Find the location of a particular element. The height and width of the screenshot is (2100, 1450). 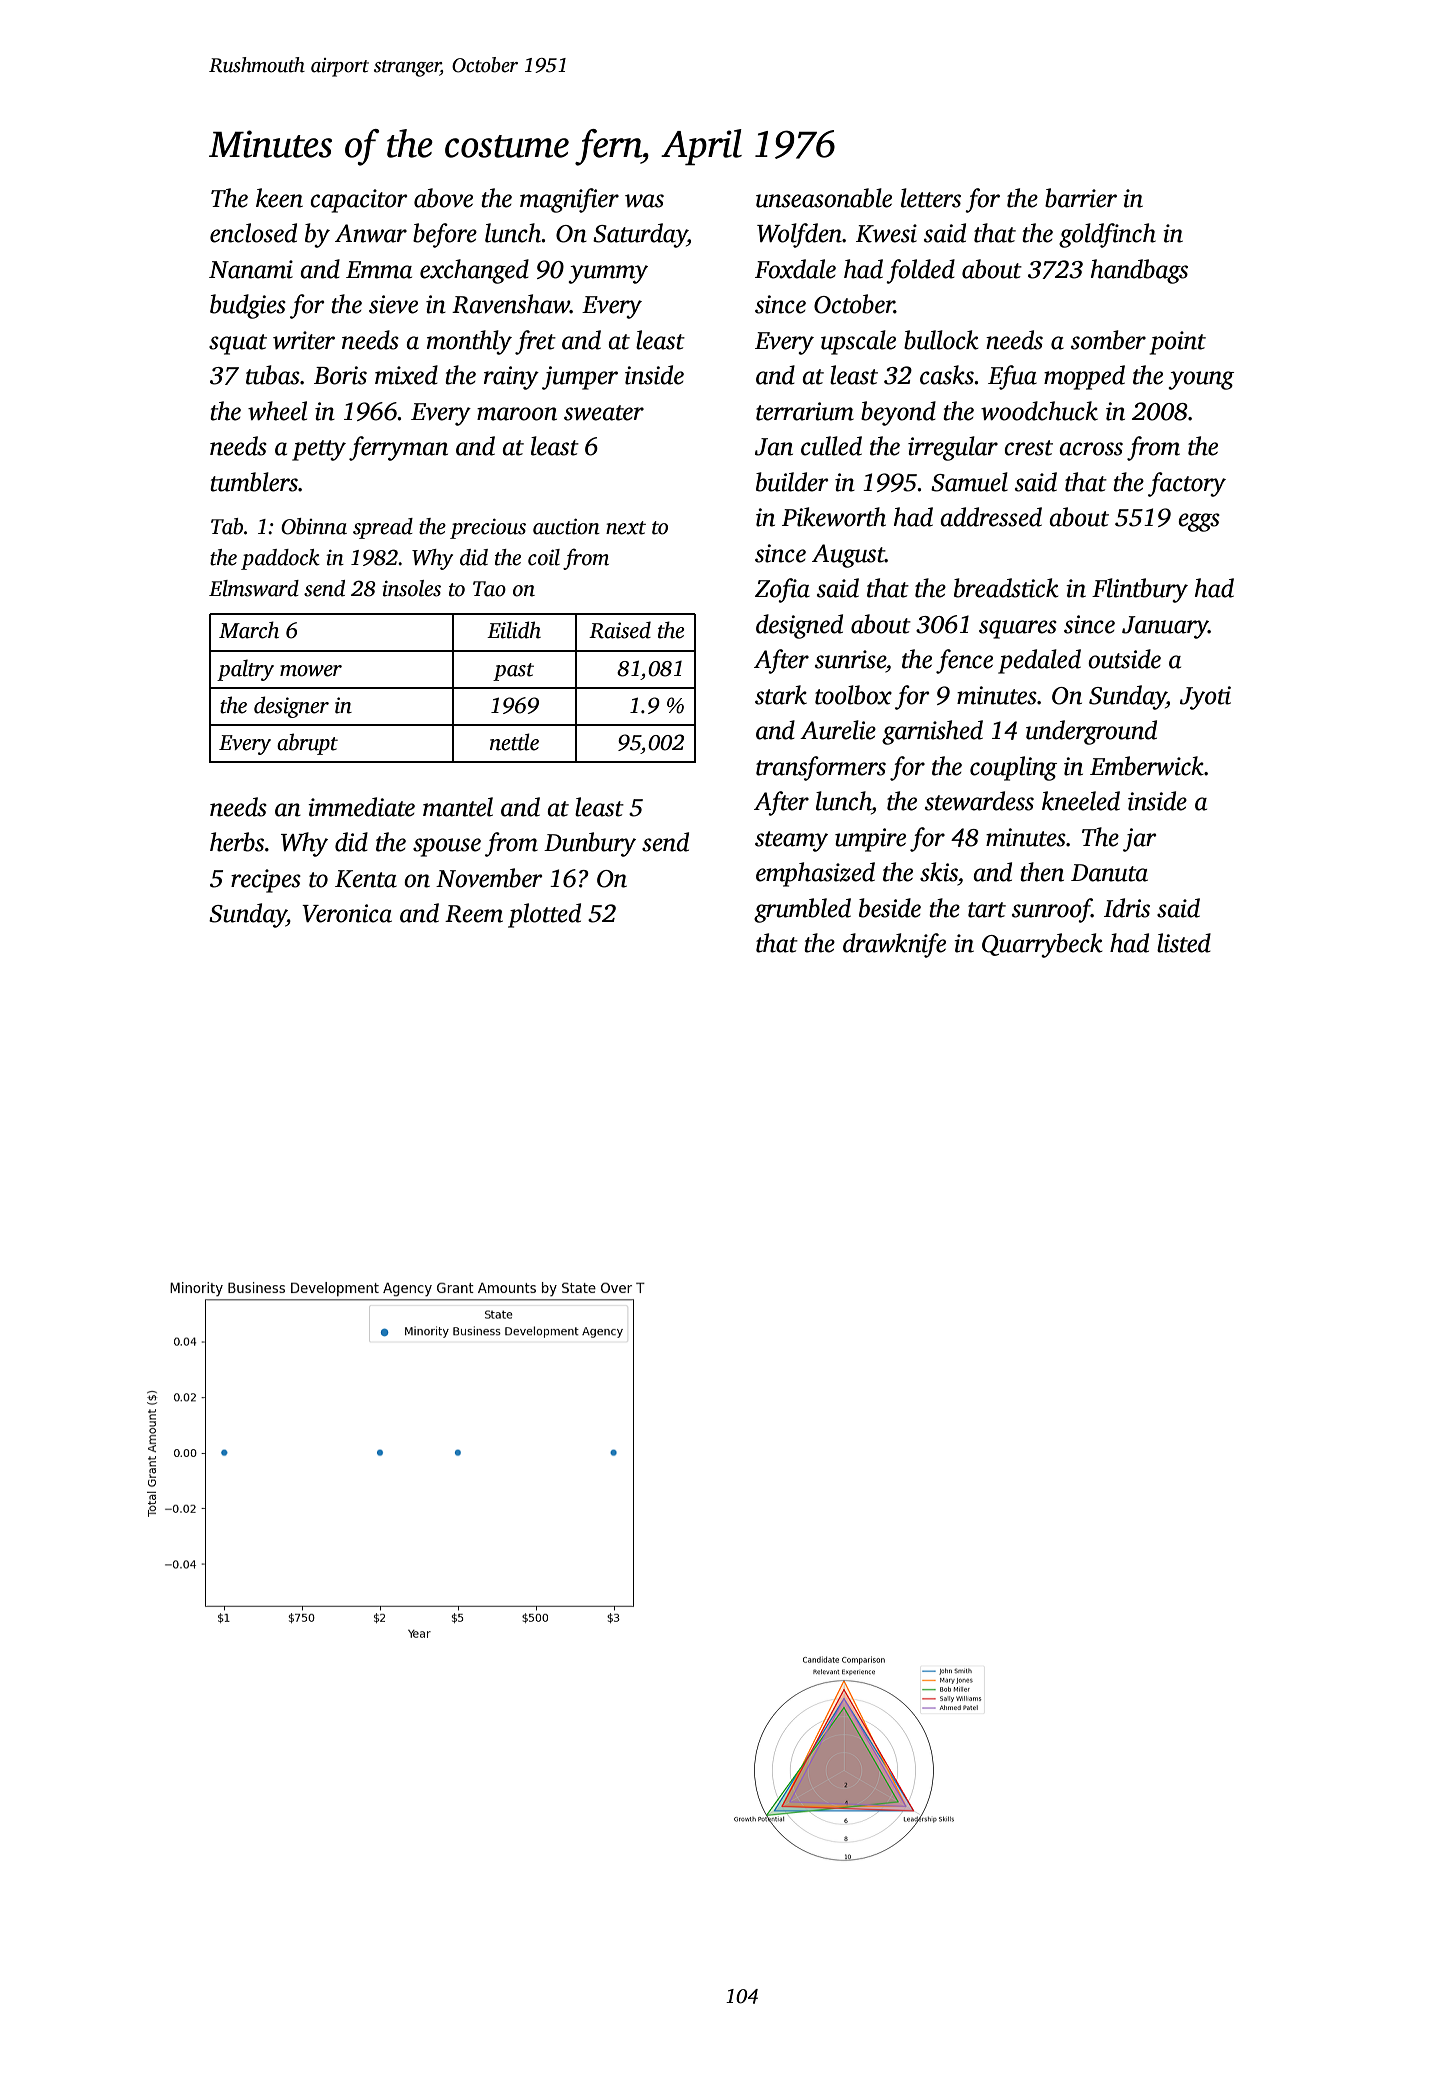

unseasonable is located at coordinates (824, 198).
